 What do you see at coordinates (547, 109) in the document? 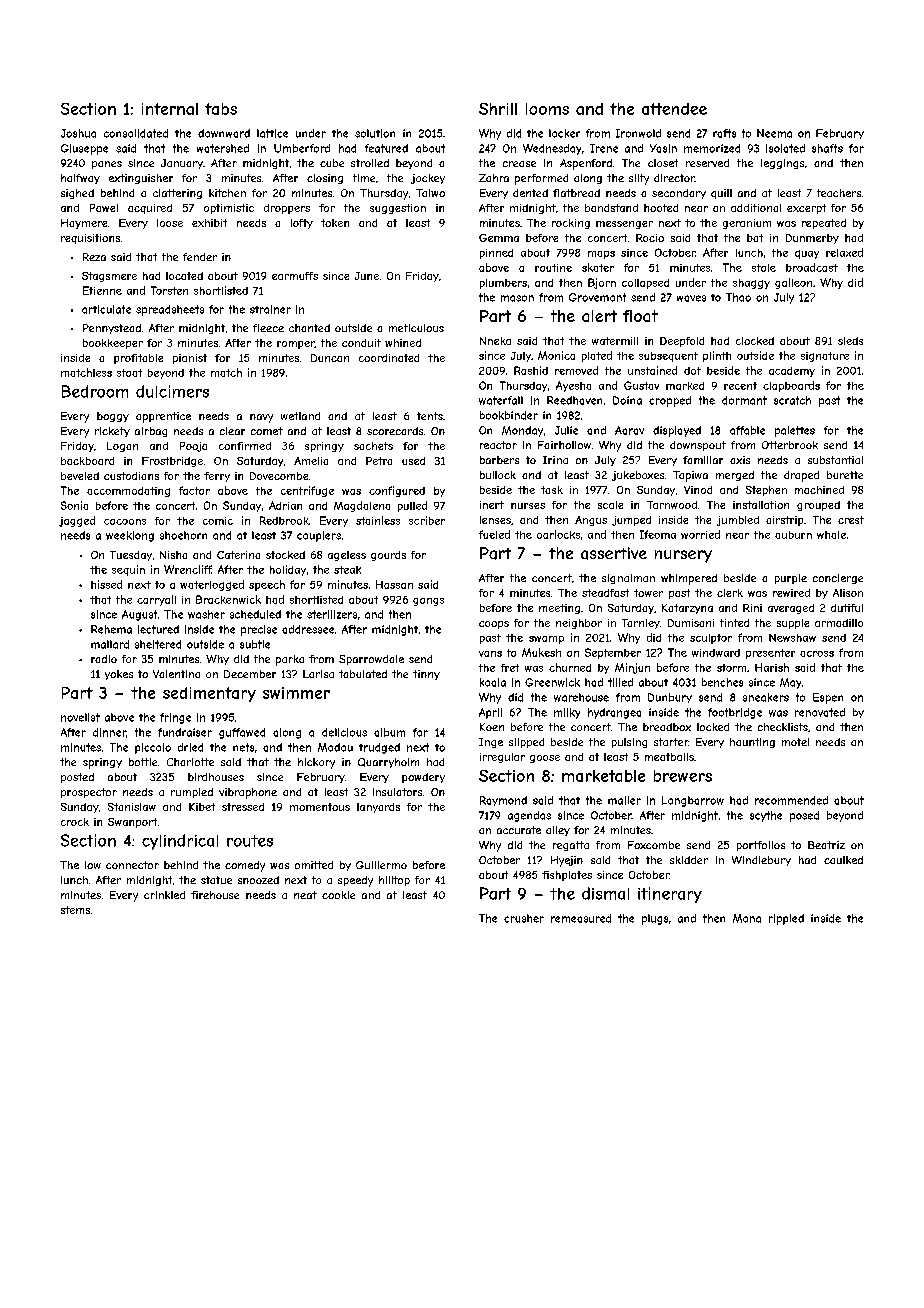
I see `looms` at bounding box center [547, 109].
